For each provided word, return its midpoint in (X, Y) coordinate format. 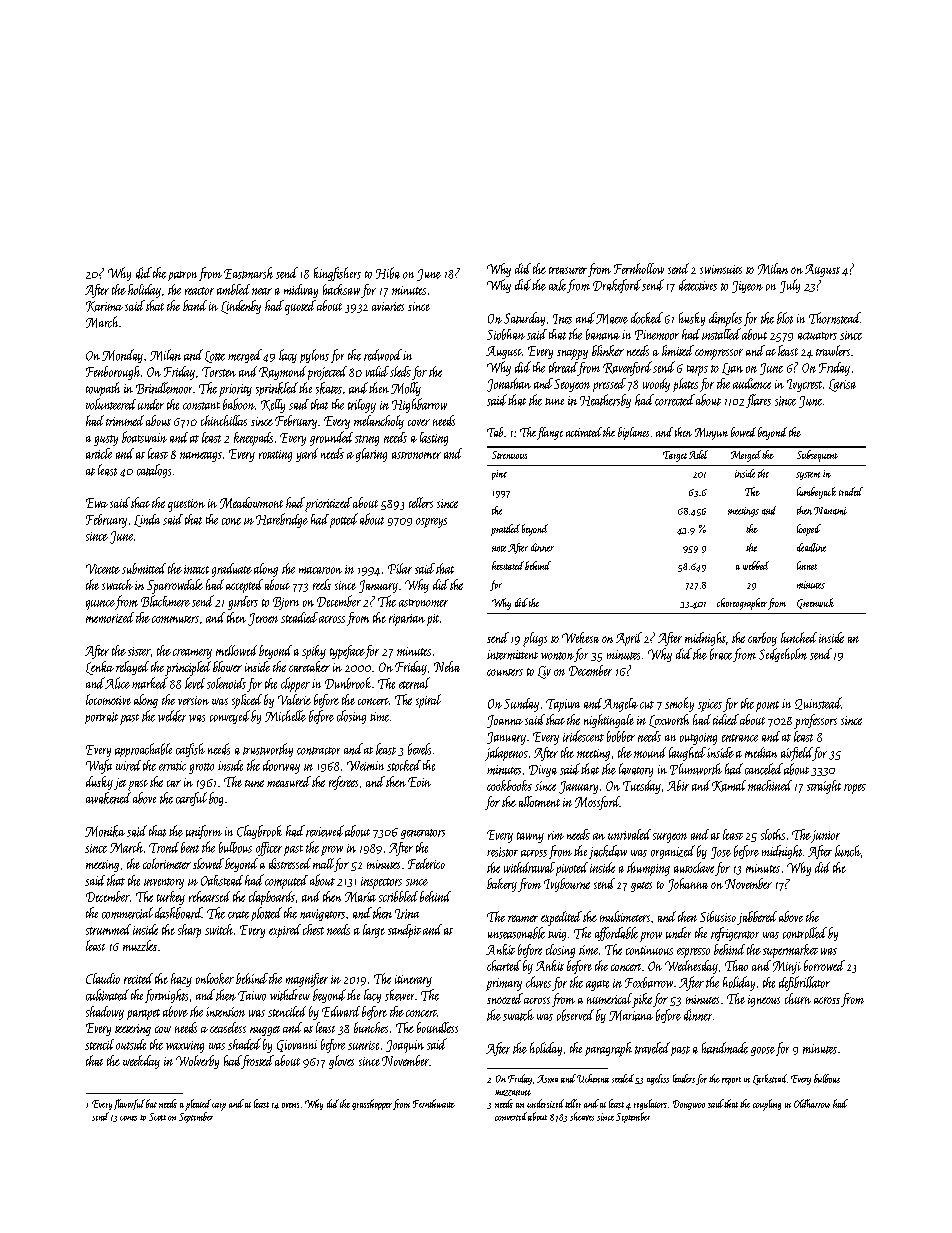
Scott (157, 1117)
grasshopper (372, 1104)
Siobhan (506, 334)
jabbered (757, 918)
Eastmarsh (248, 273)
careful (191, 799)
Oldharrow (812, 1103)
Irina (407, 914)
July (790, 286)
